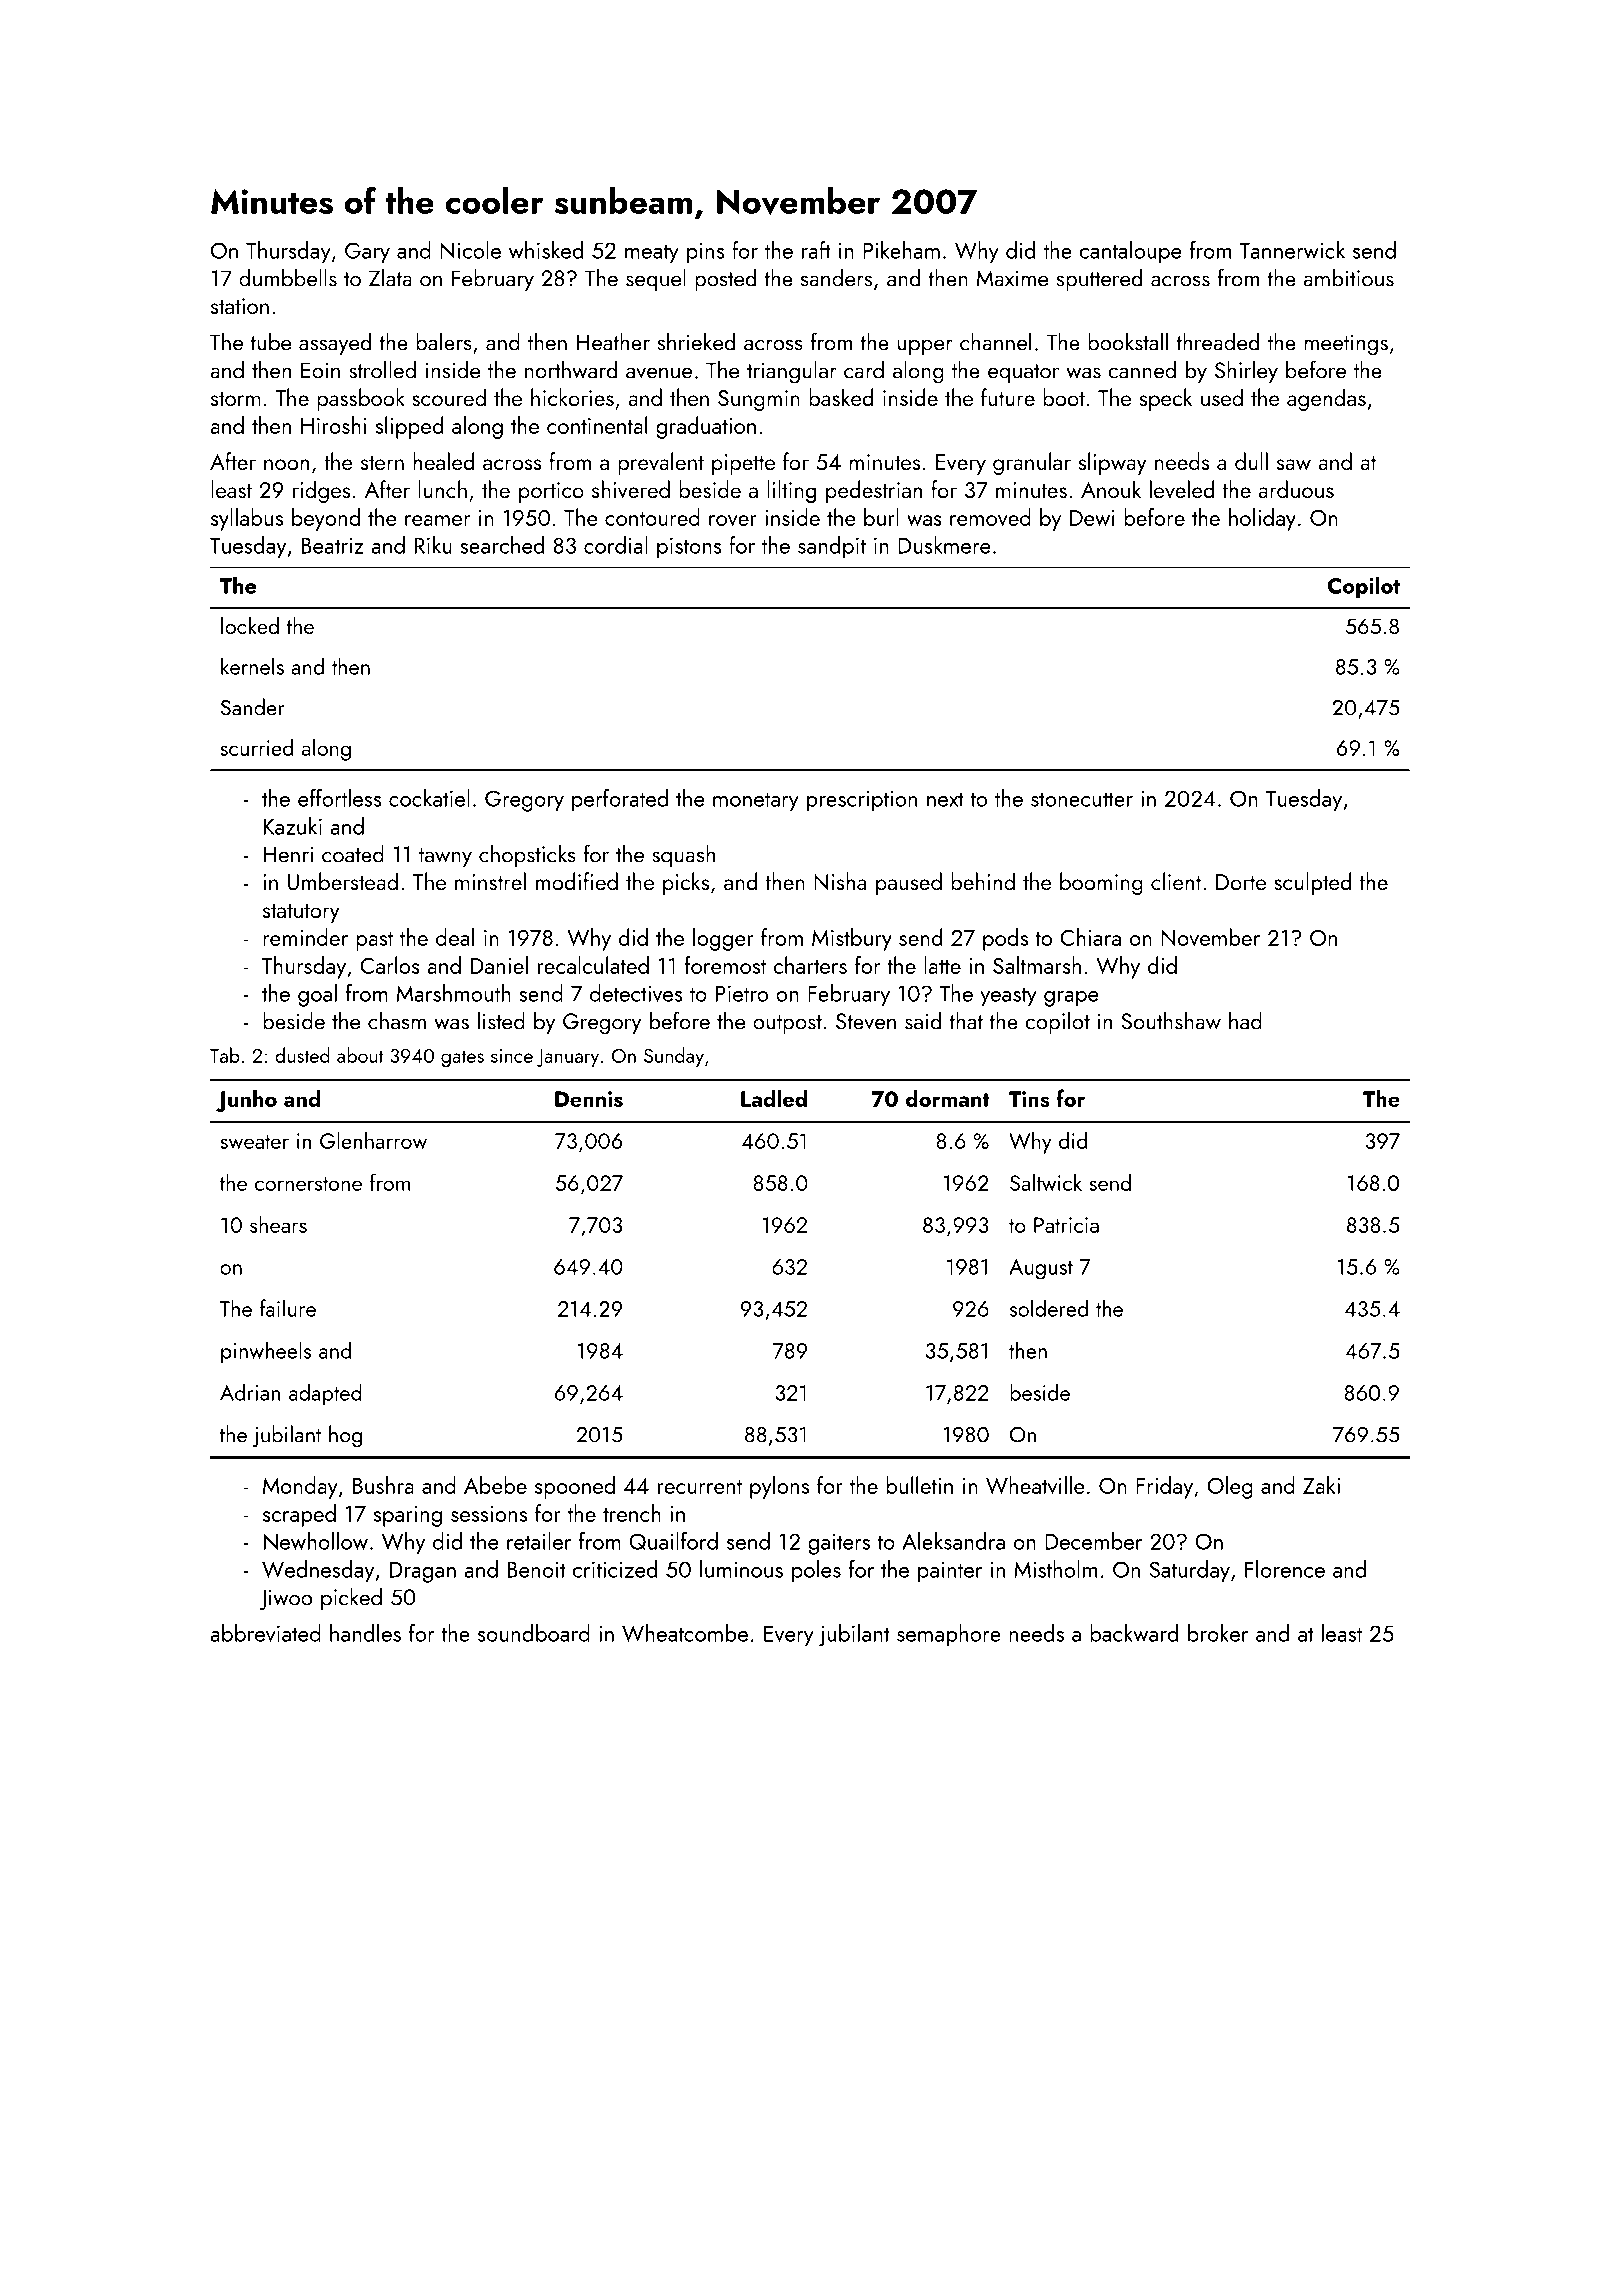  I want to click on raft, so click(816, 250).
